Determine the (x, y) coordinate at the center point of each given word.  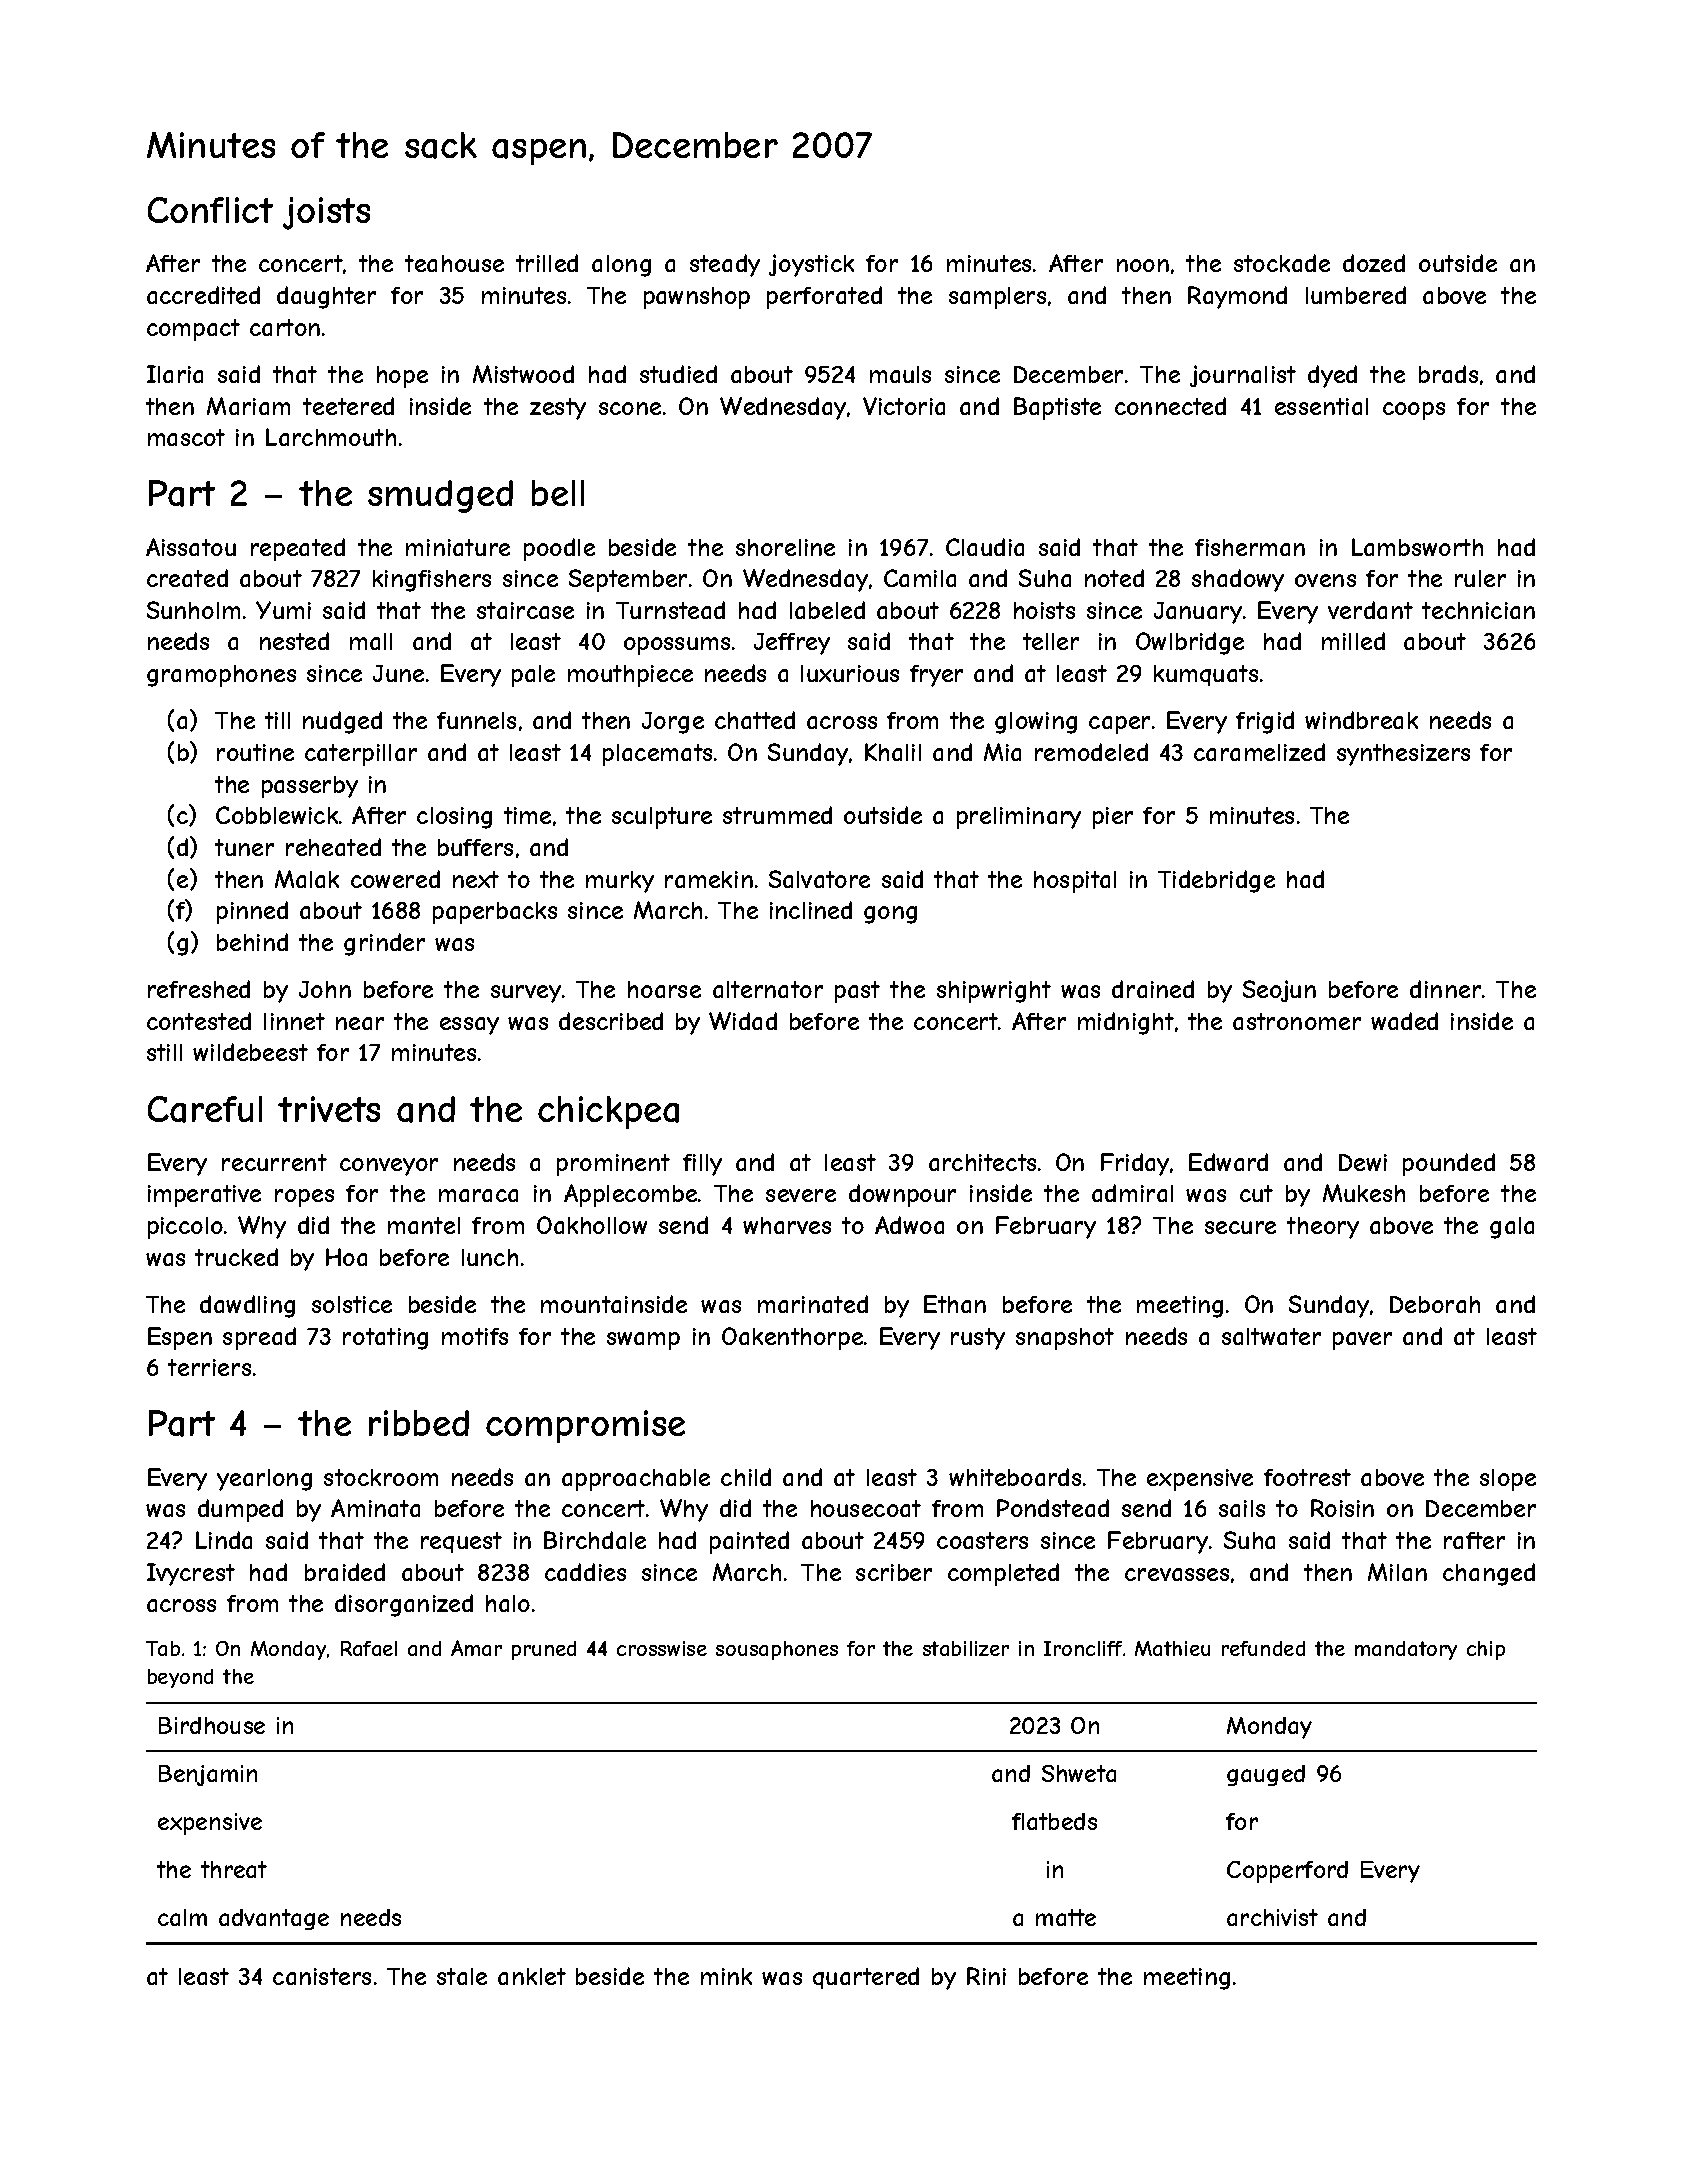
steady (725, 265)
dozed (1374, 263)
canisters (322, 1976)
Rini (986, 1976)
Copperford (1287, 1872)
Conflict (210, 210)
